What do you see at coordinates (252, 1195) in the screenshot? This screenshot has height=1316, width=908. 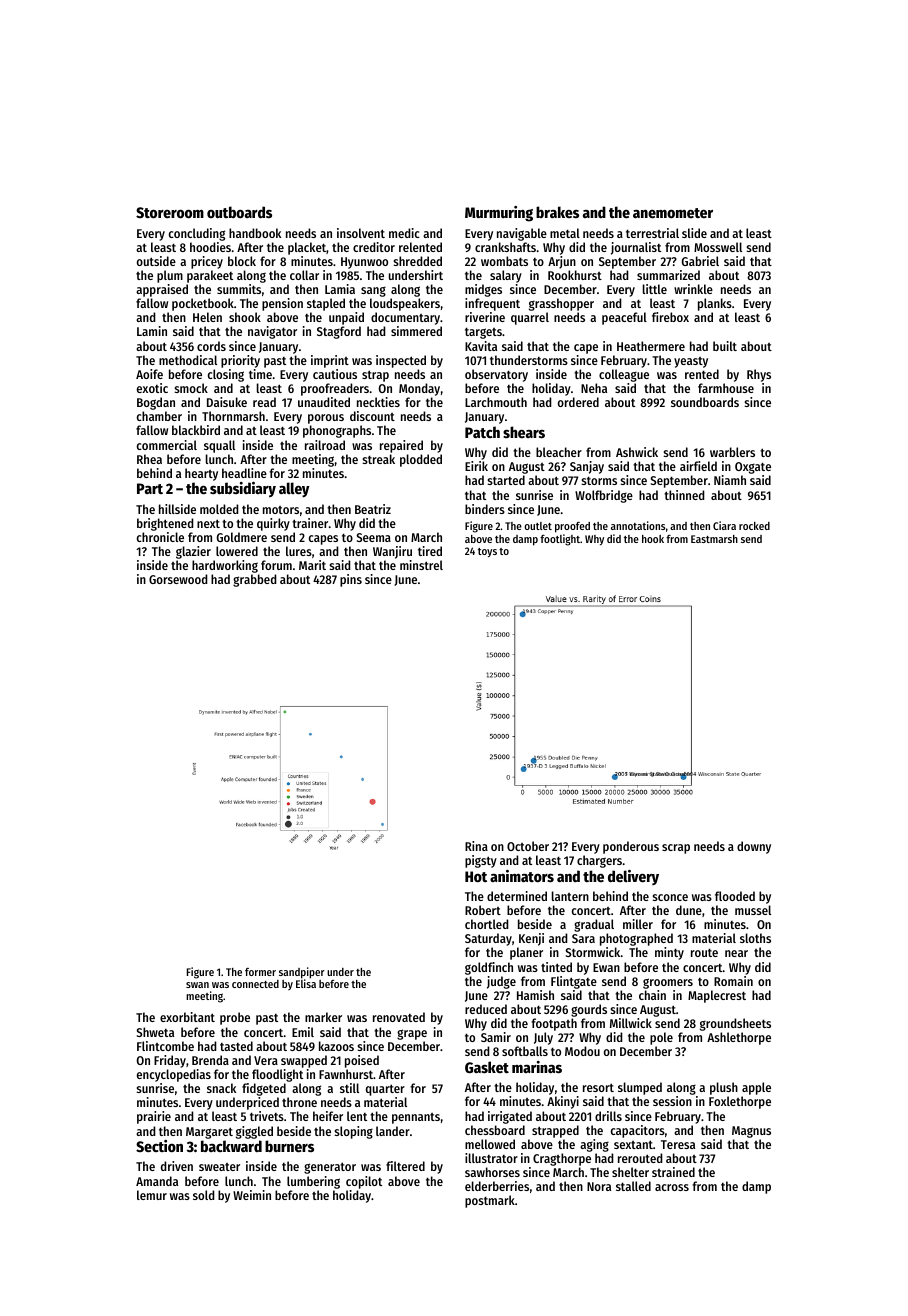 I see `Weimin` at bounding box center [252, 1195].
